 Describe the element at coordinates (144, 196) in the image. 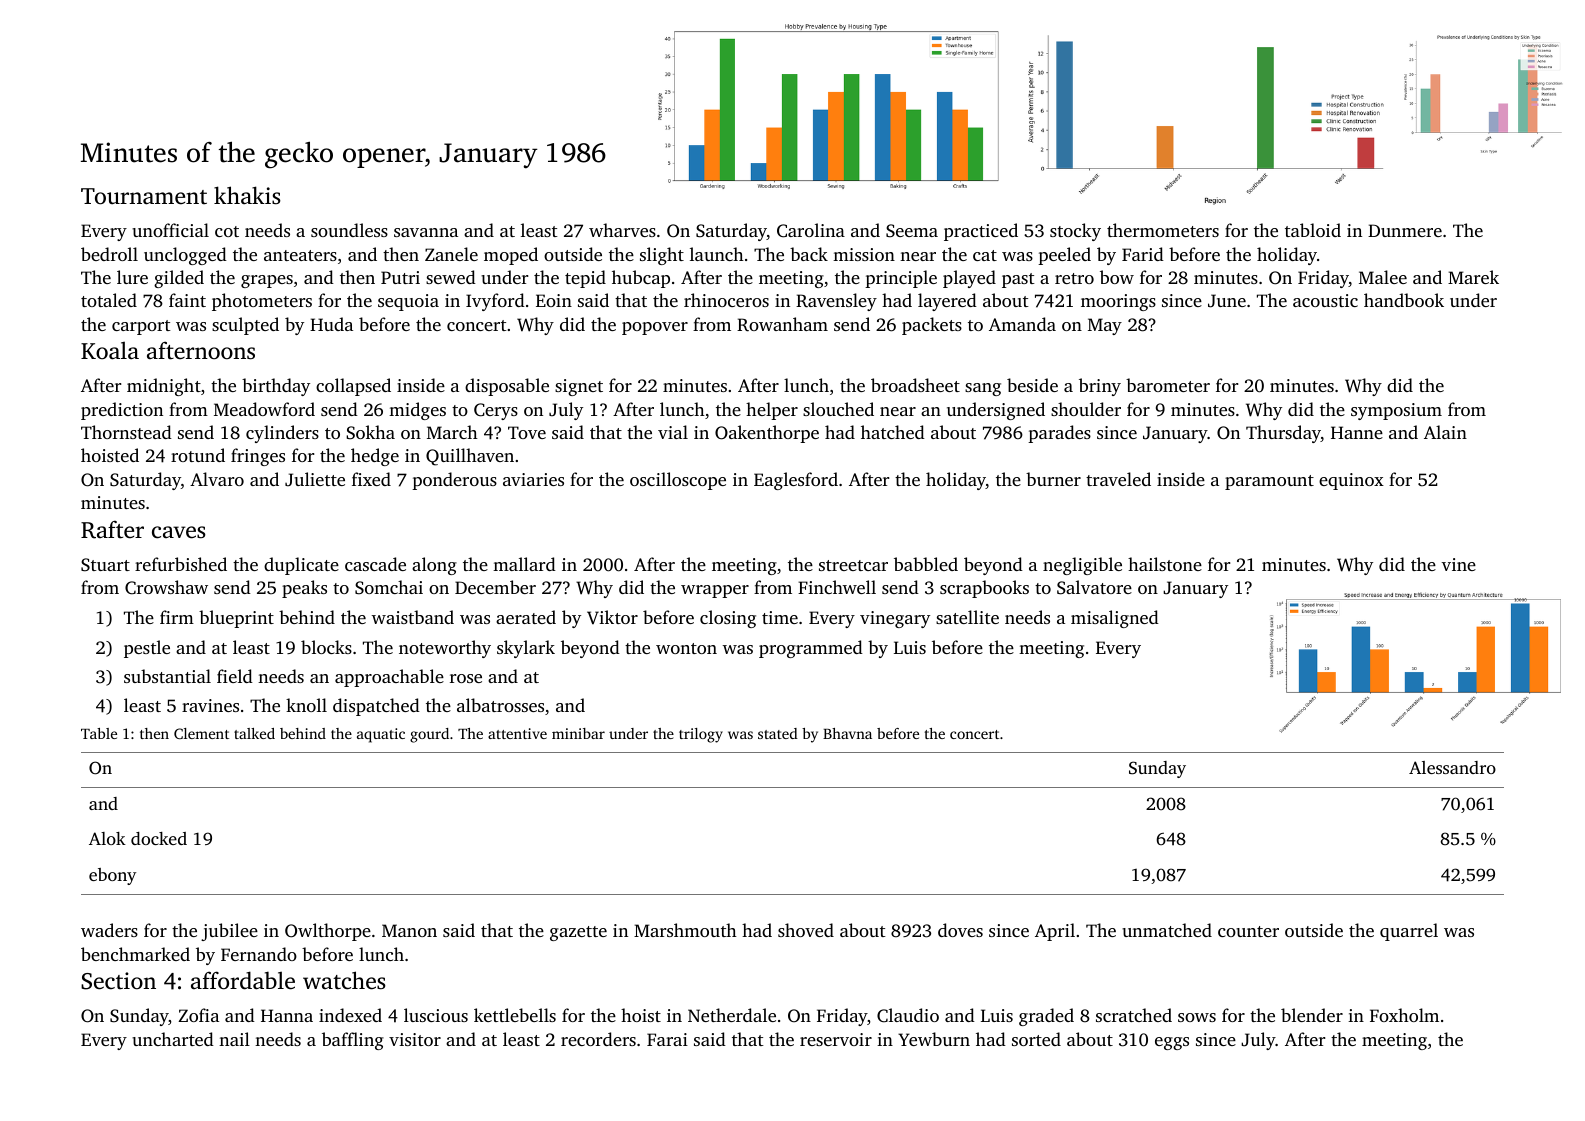

I see `Tournament` at that location.
